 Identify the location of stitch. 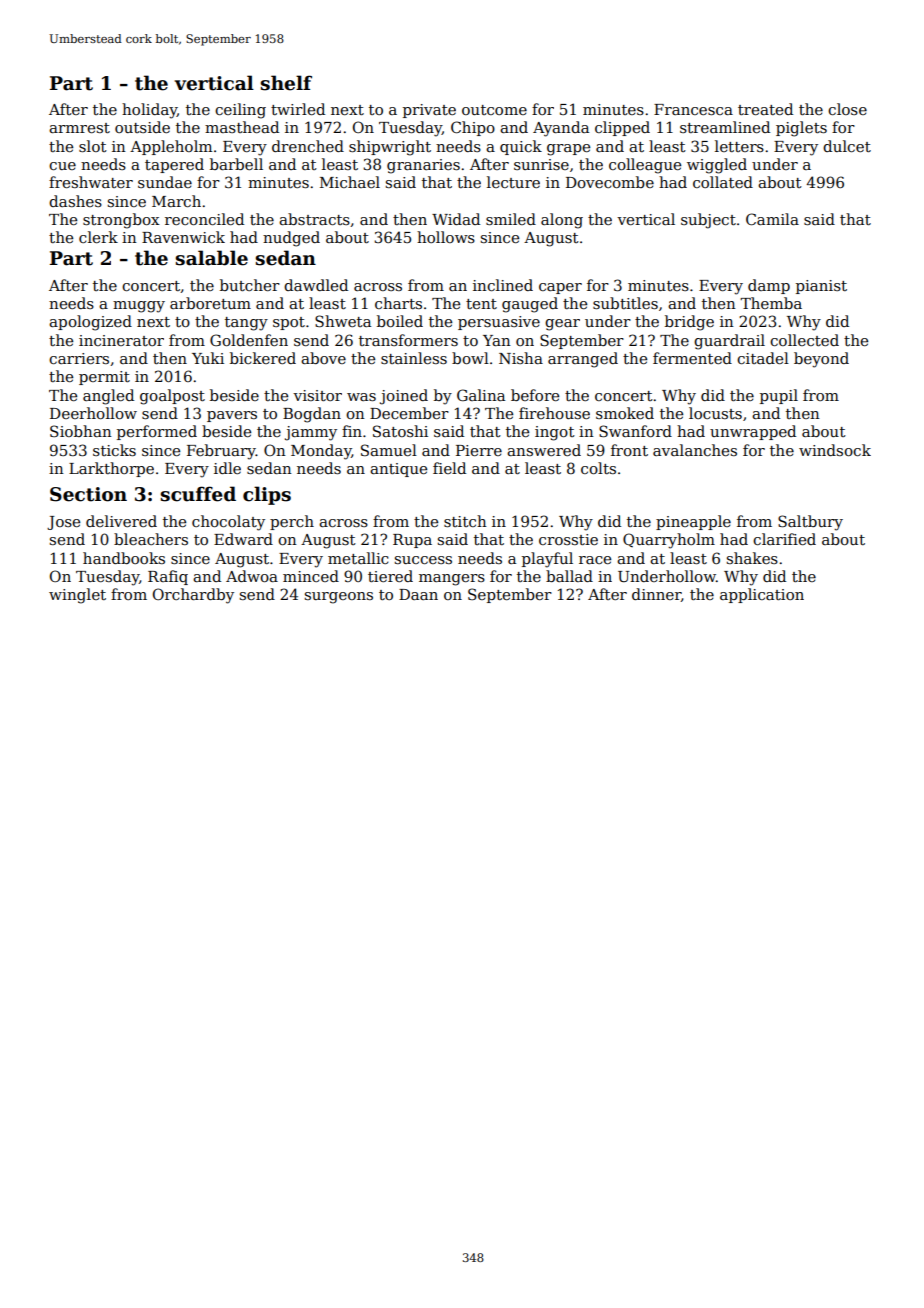
(465, 521).
